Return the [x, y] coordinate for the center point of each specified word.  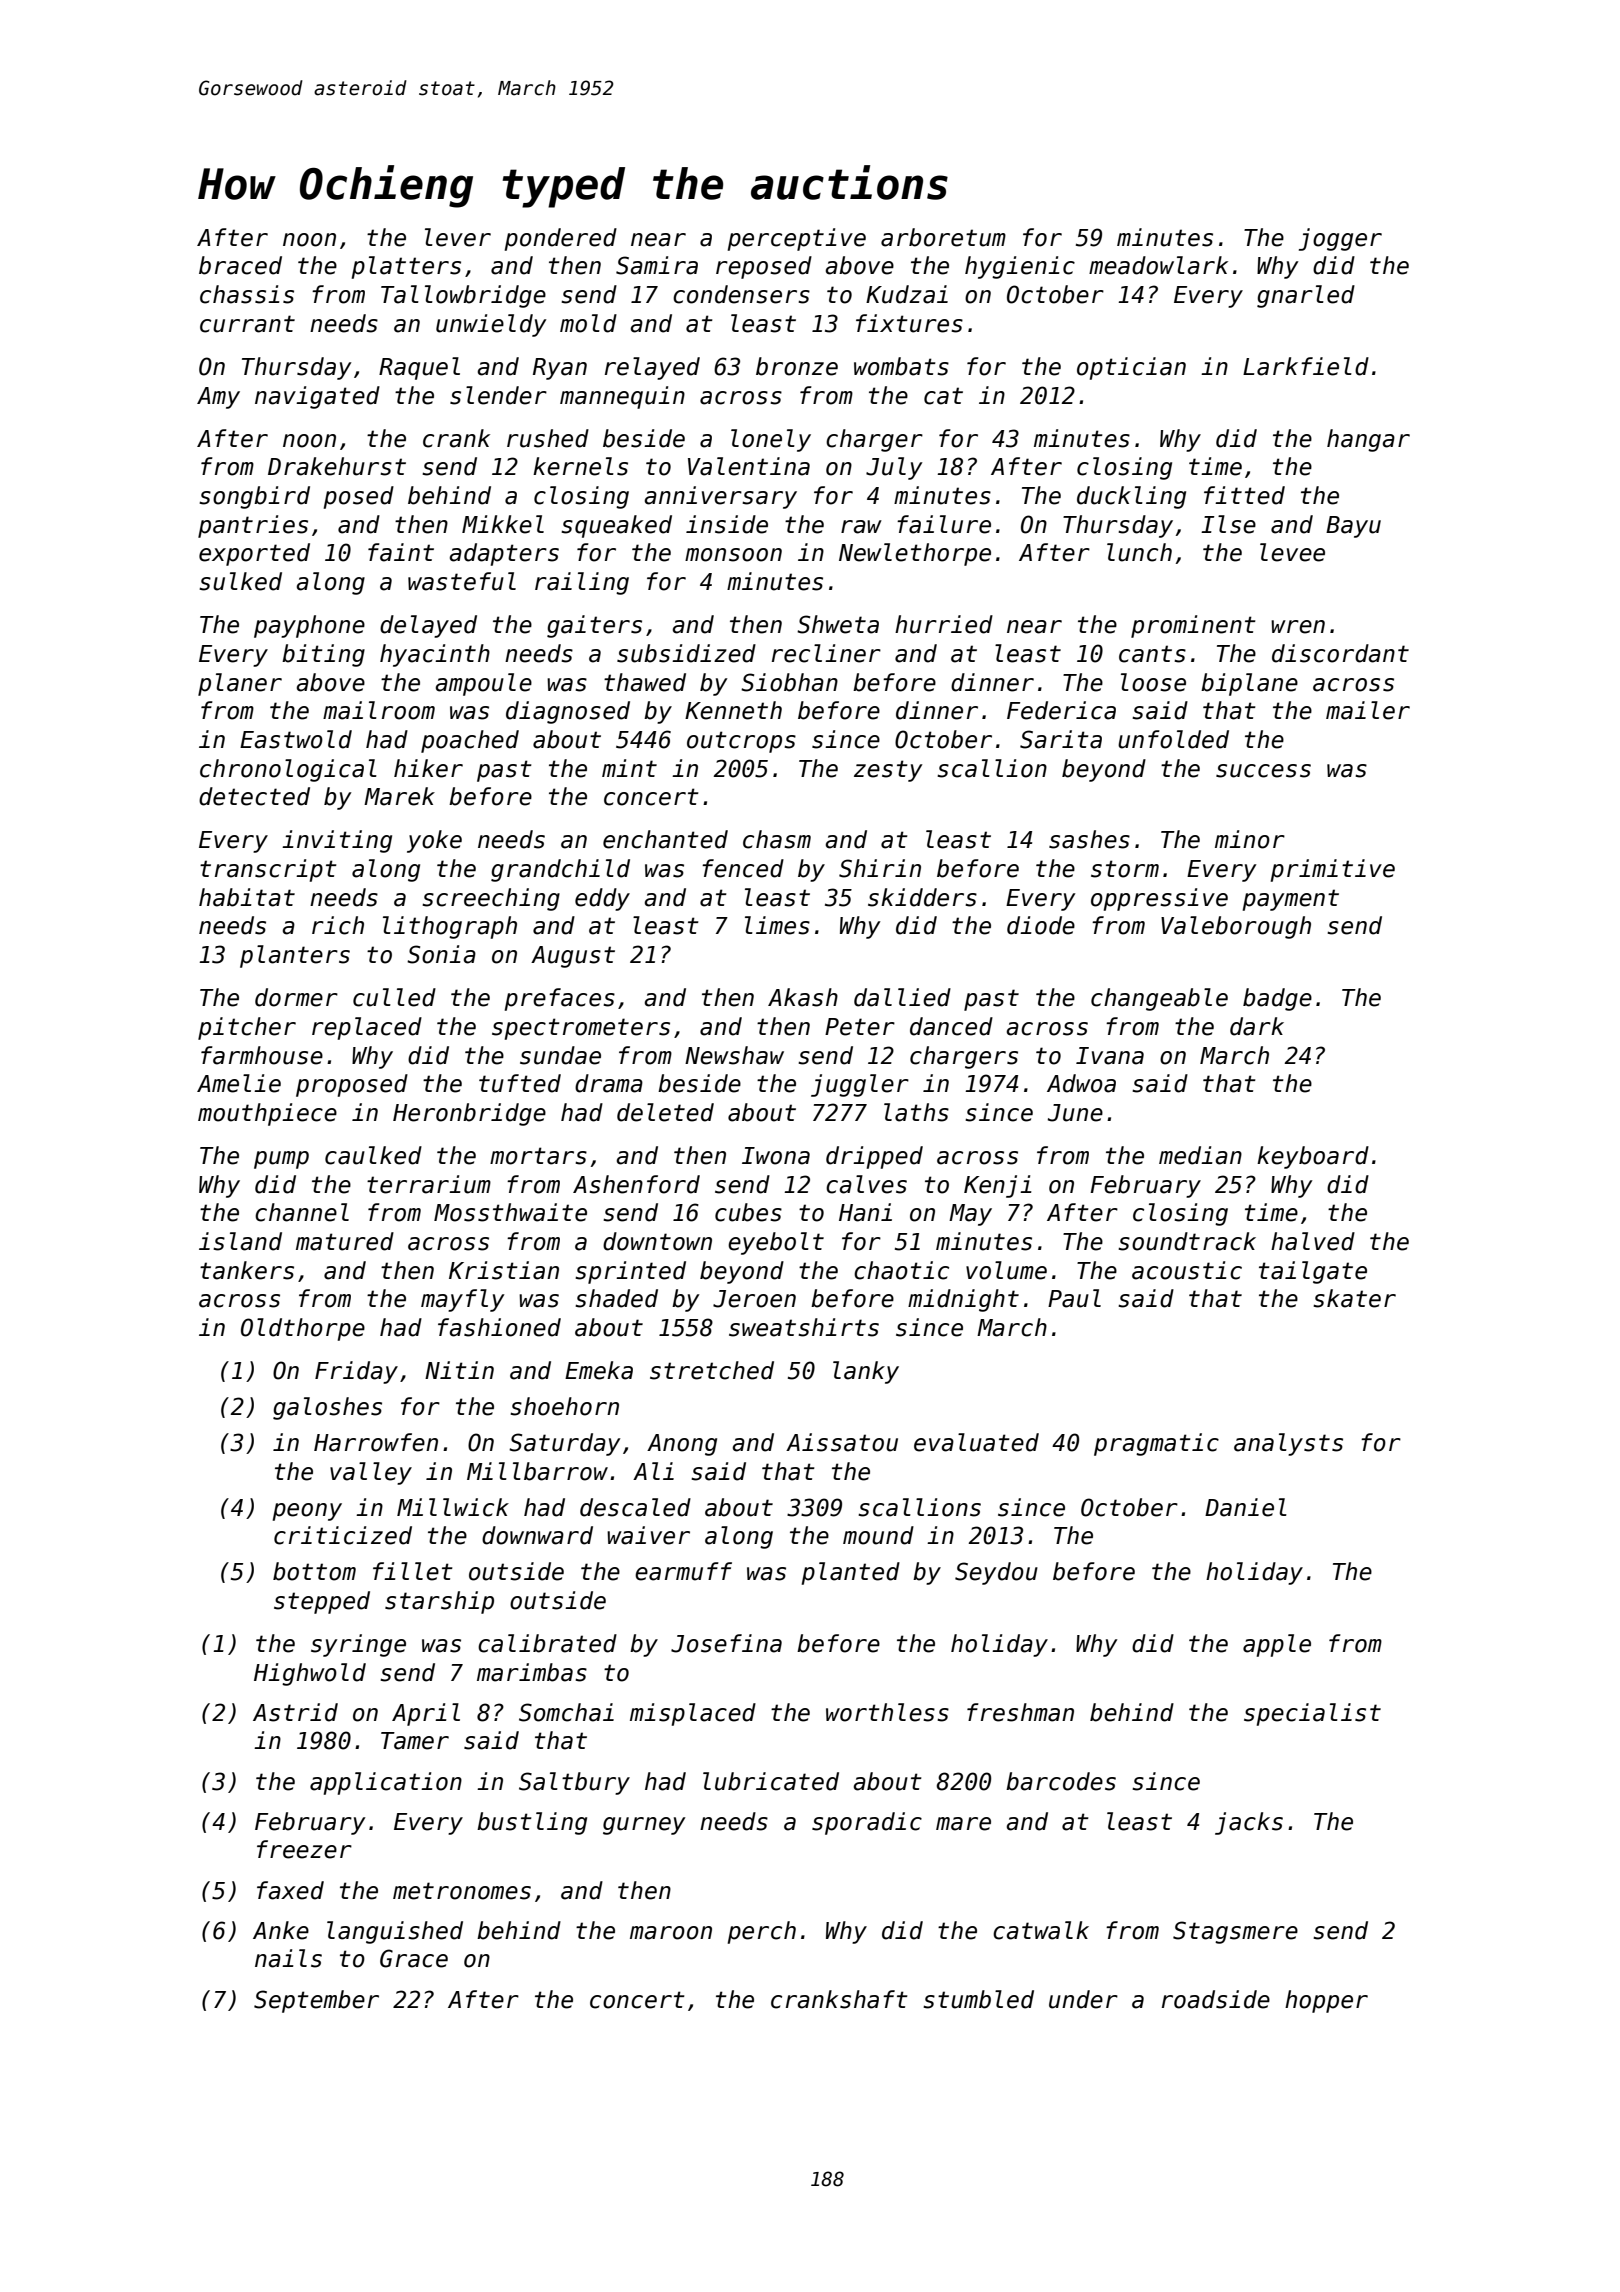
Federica [1061, 710]
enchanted [665, 839]
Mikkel [503, 524]
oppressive [1159, 899]
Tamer [415, 1741]
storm [1125, 869]
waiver [648, 1535]
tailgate [1313, 1272]
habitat [247, 897]
